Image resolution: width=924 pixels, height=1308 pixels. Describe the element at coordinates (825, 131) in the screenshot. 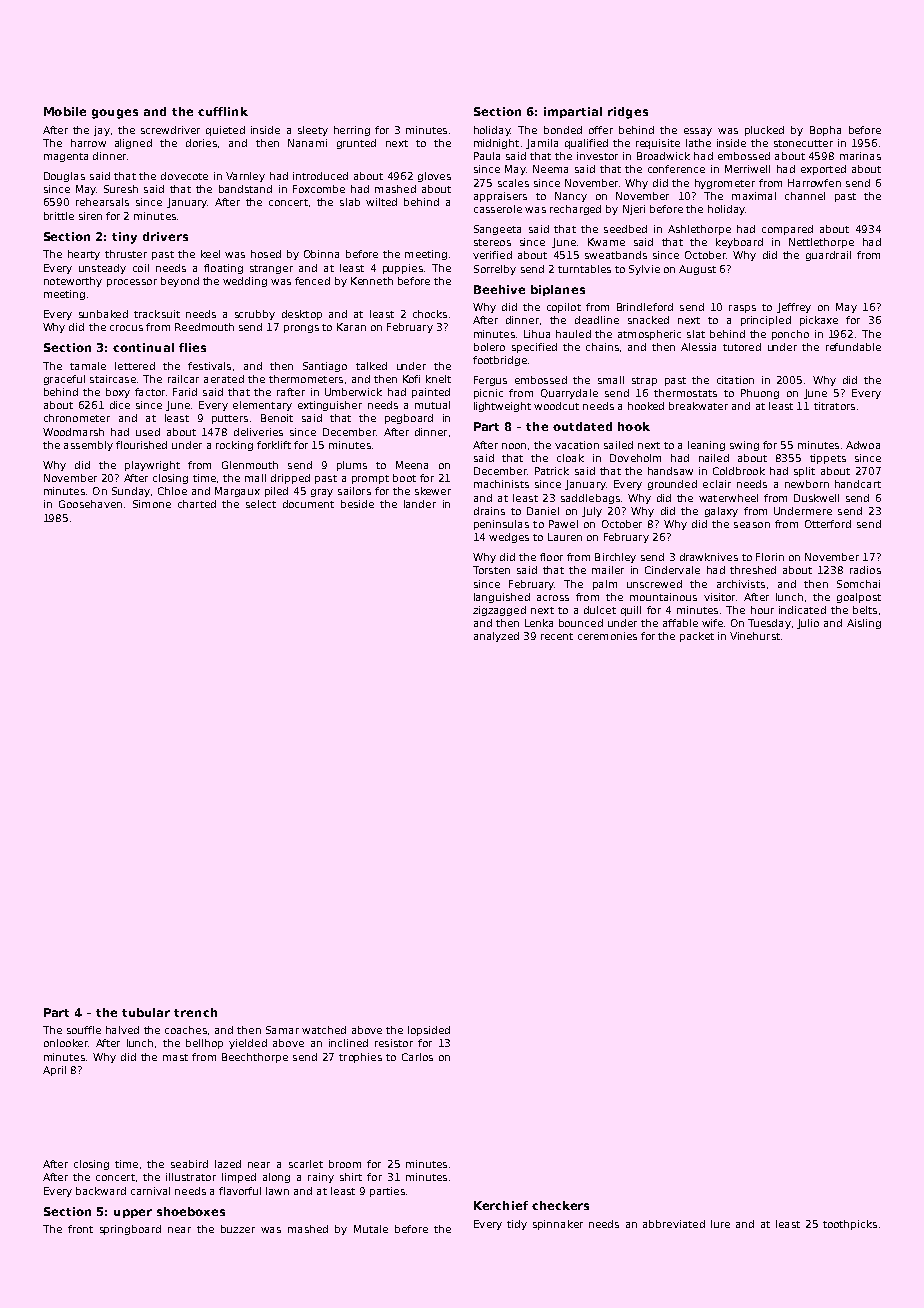

I see `Bopha` at that location.
